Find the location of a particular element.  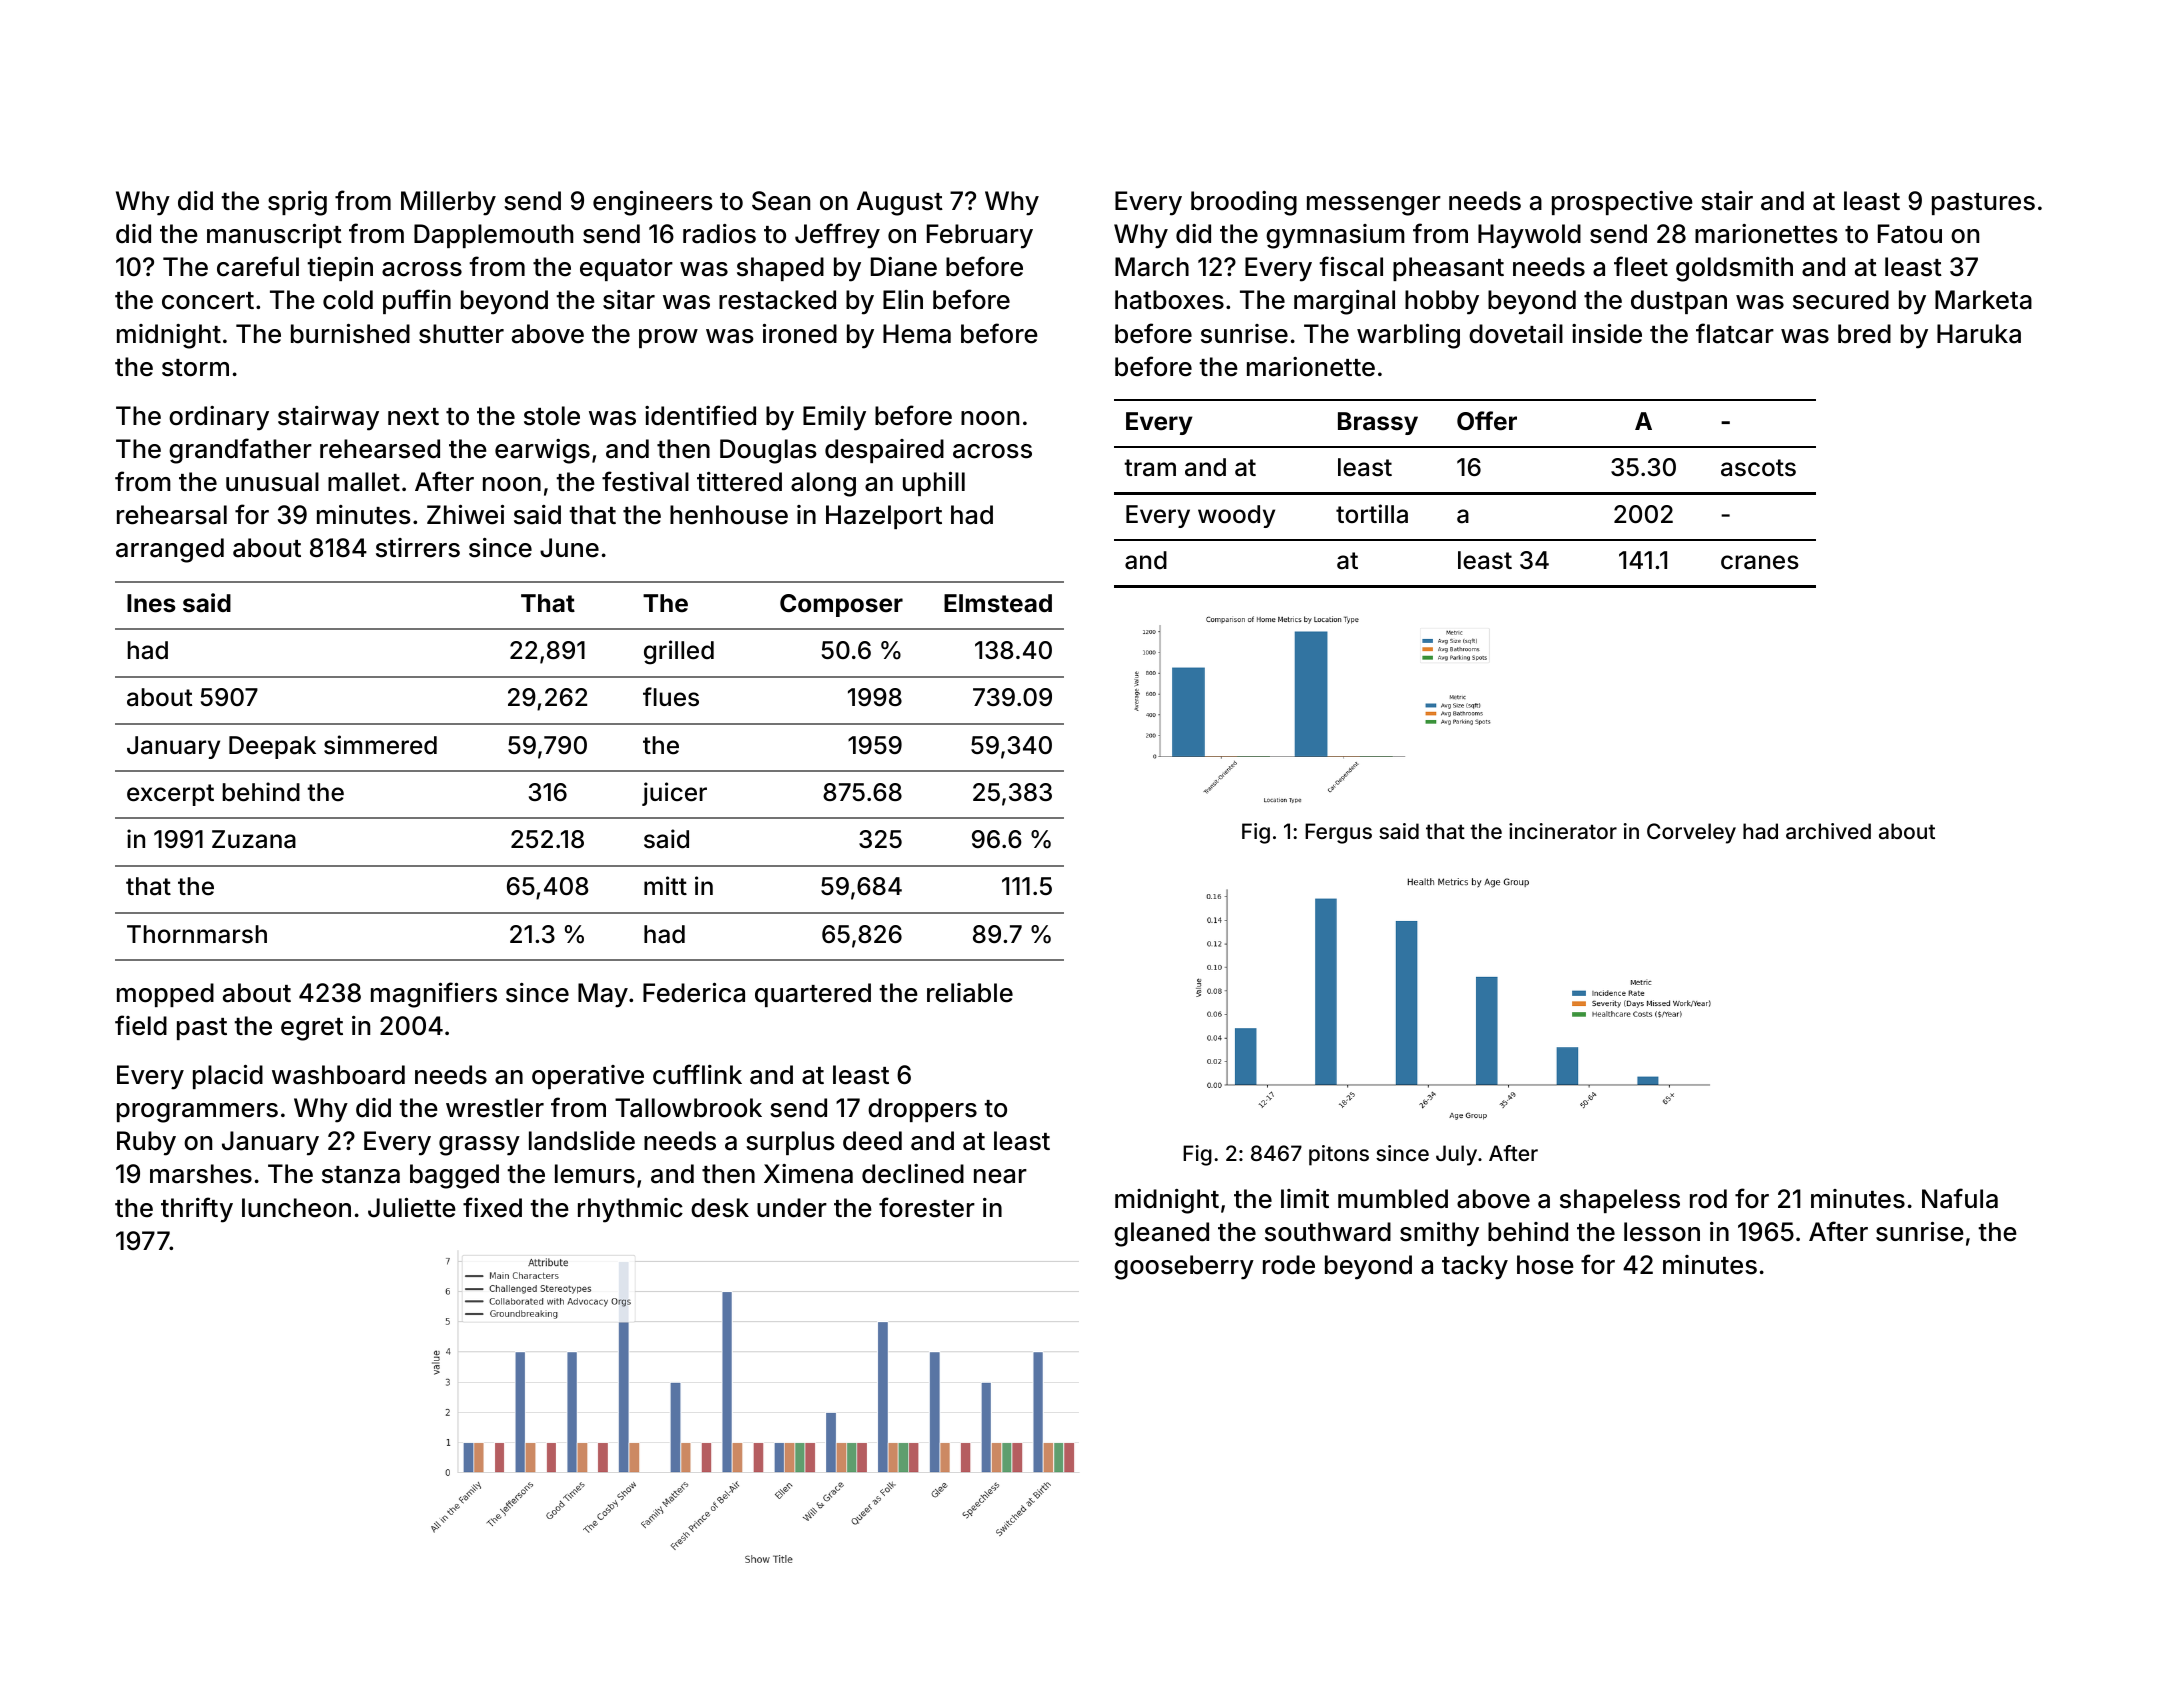

arranged is located at coordinates (170, 550).
